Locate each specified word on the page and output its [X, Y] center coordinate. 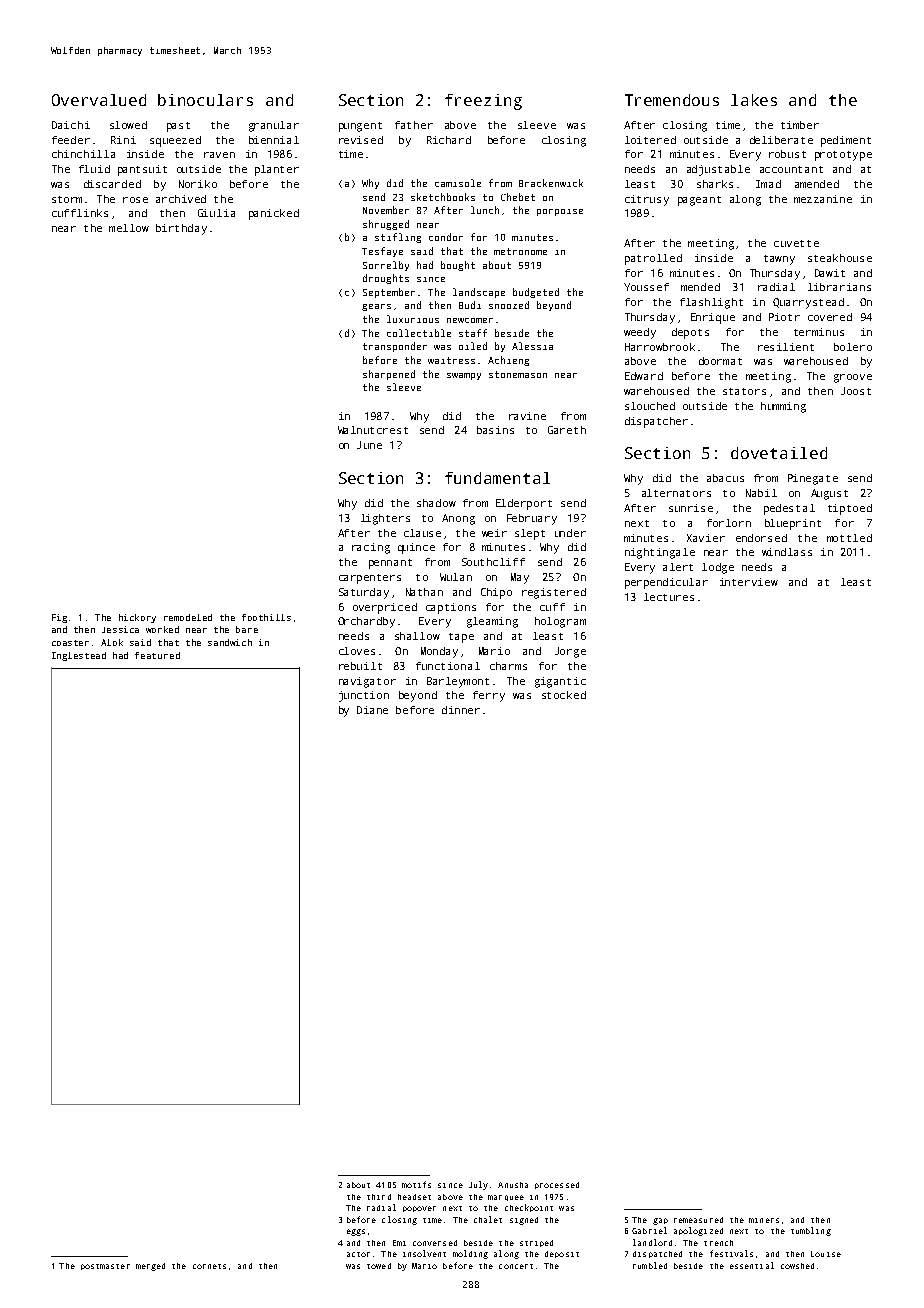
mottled [849, 538]
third [379, 1197]
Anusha [513, 1185]
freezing [483, 102]
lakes [754, 100]
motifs [416, 1184]
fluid [94, 169]
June [369, 445]
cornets [209, 1266]
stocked [564, 695]
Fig [59, 618]
